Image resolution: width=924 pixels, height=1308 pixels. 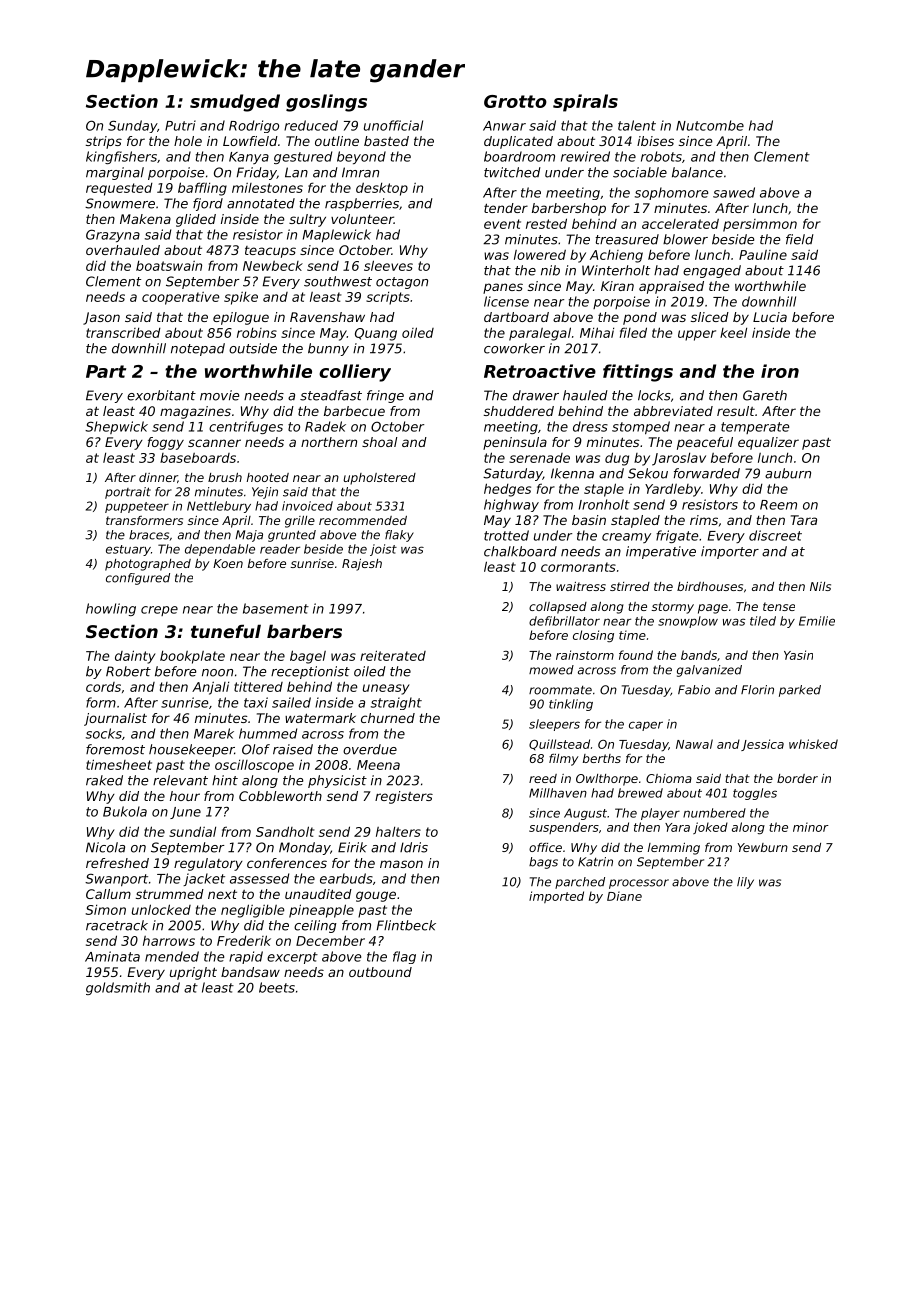 I want to click on berths, so click(x=602, y=758).
